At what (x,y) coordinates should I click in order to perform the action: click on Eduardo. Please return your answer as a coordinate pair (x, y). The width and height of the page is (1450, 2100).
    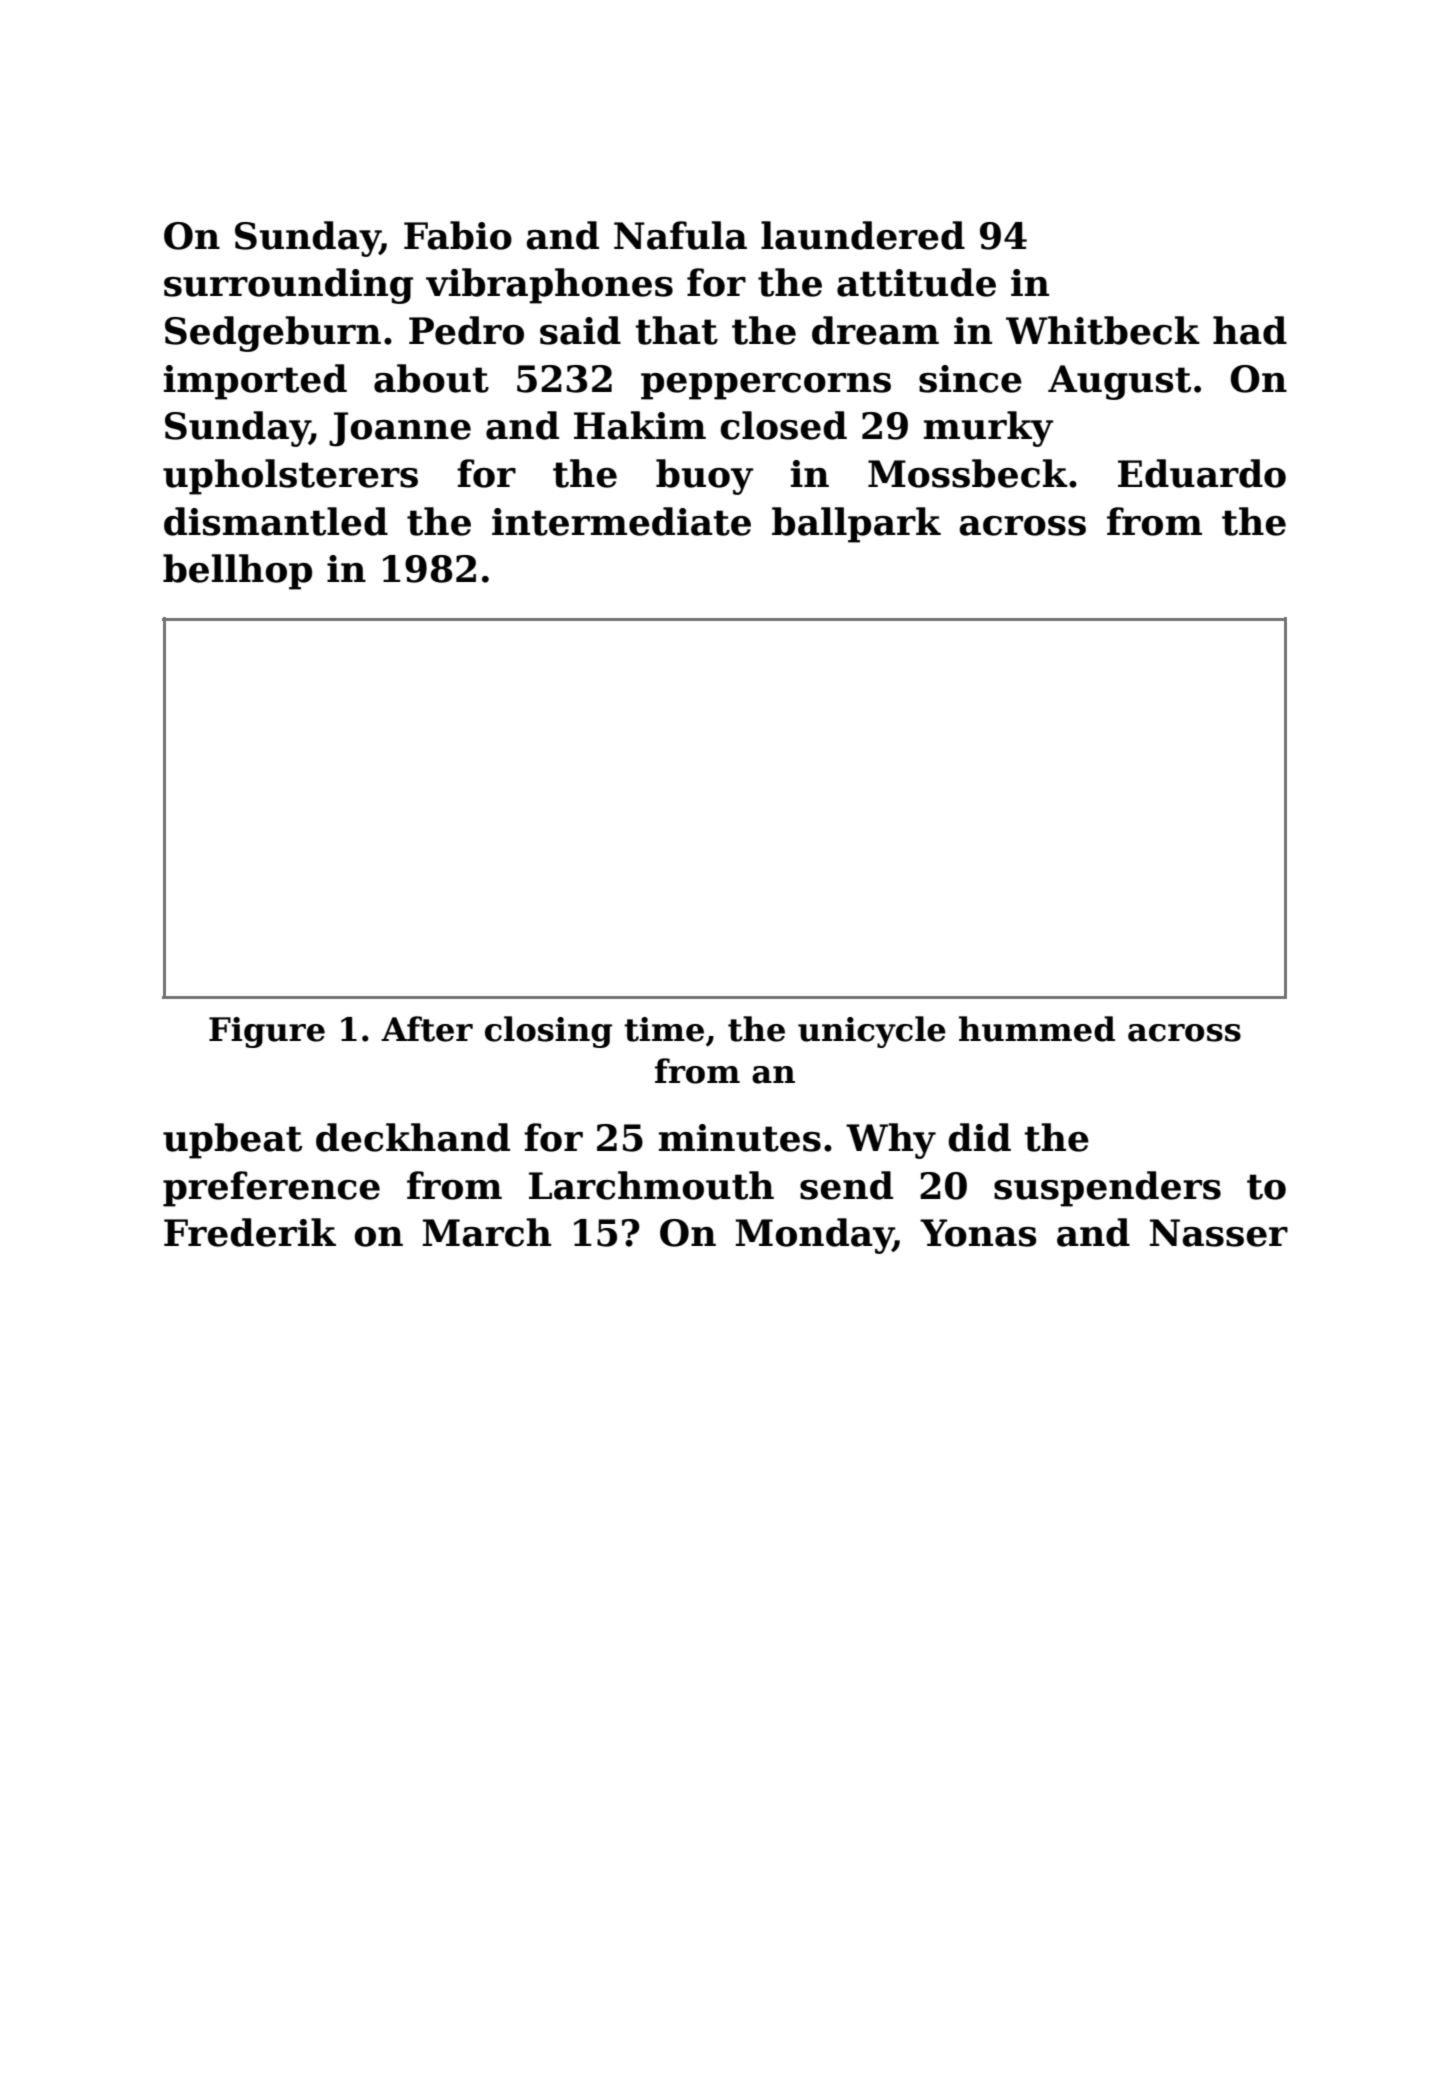
    Looking at the image, I should click on (1202, 473).
